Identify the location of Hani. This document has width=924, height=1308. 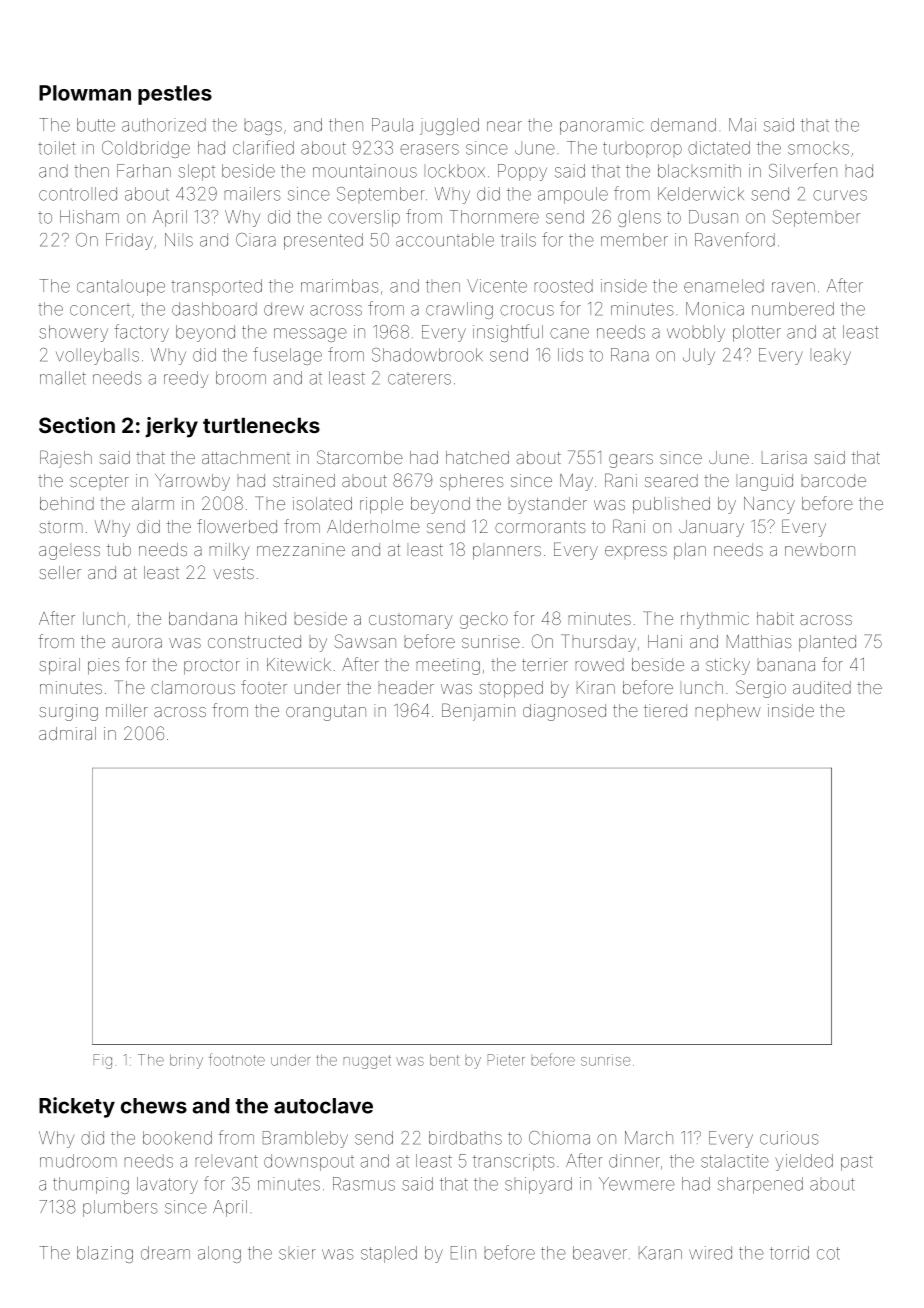
(665, 641).
